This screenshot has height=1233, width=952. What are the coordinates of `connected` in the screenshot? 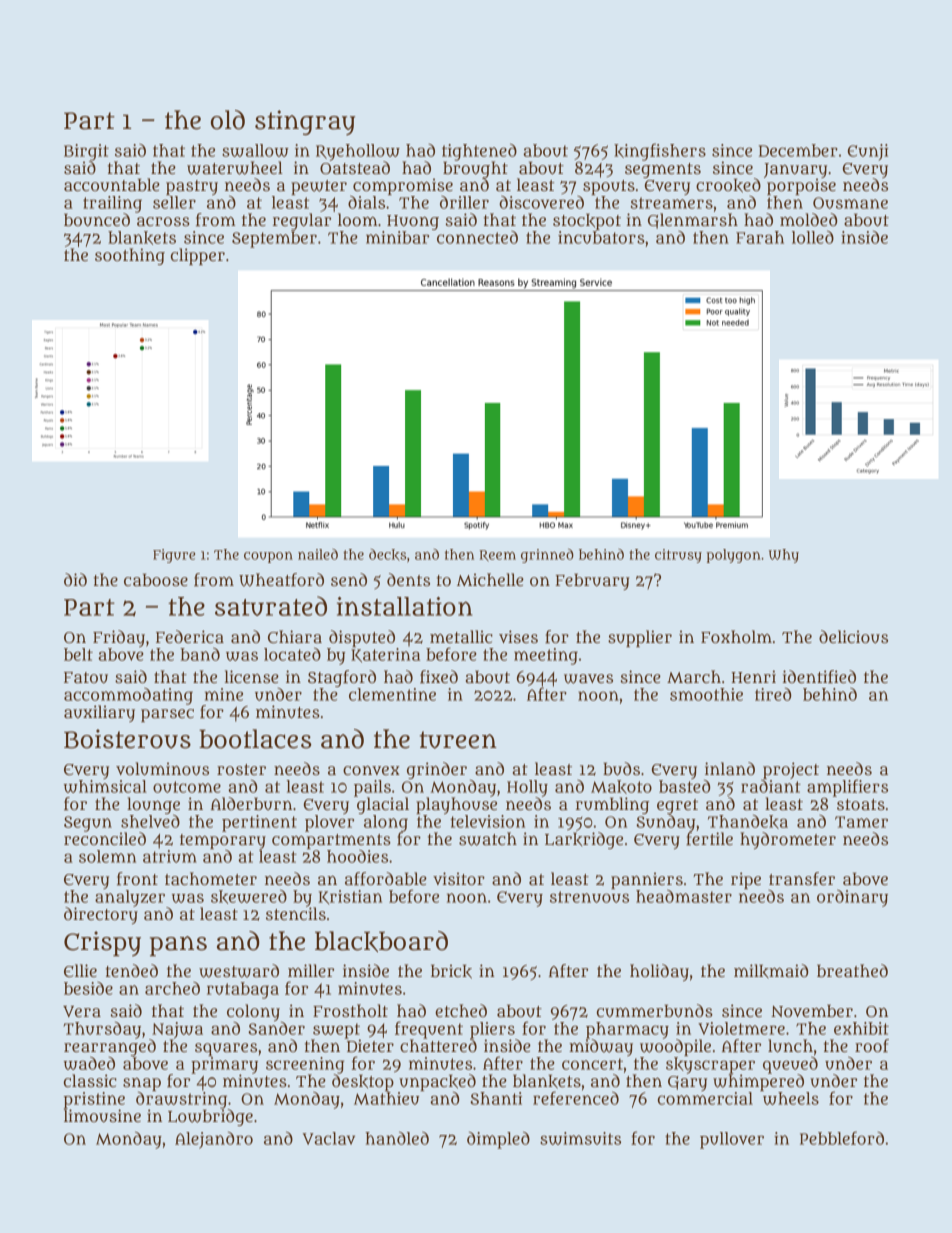 It's located at (477, 237).
